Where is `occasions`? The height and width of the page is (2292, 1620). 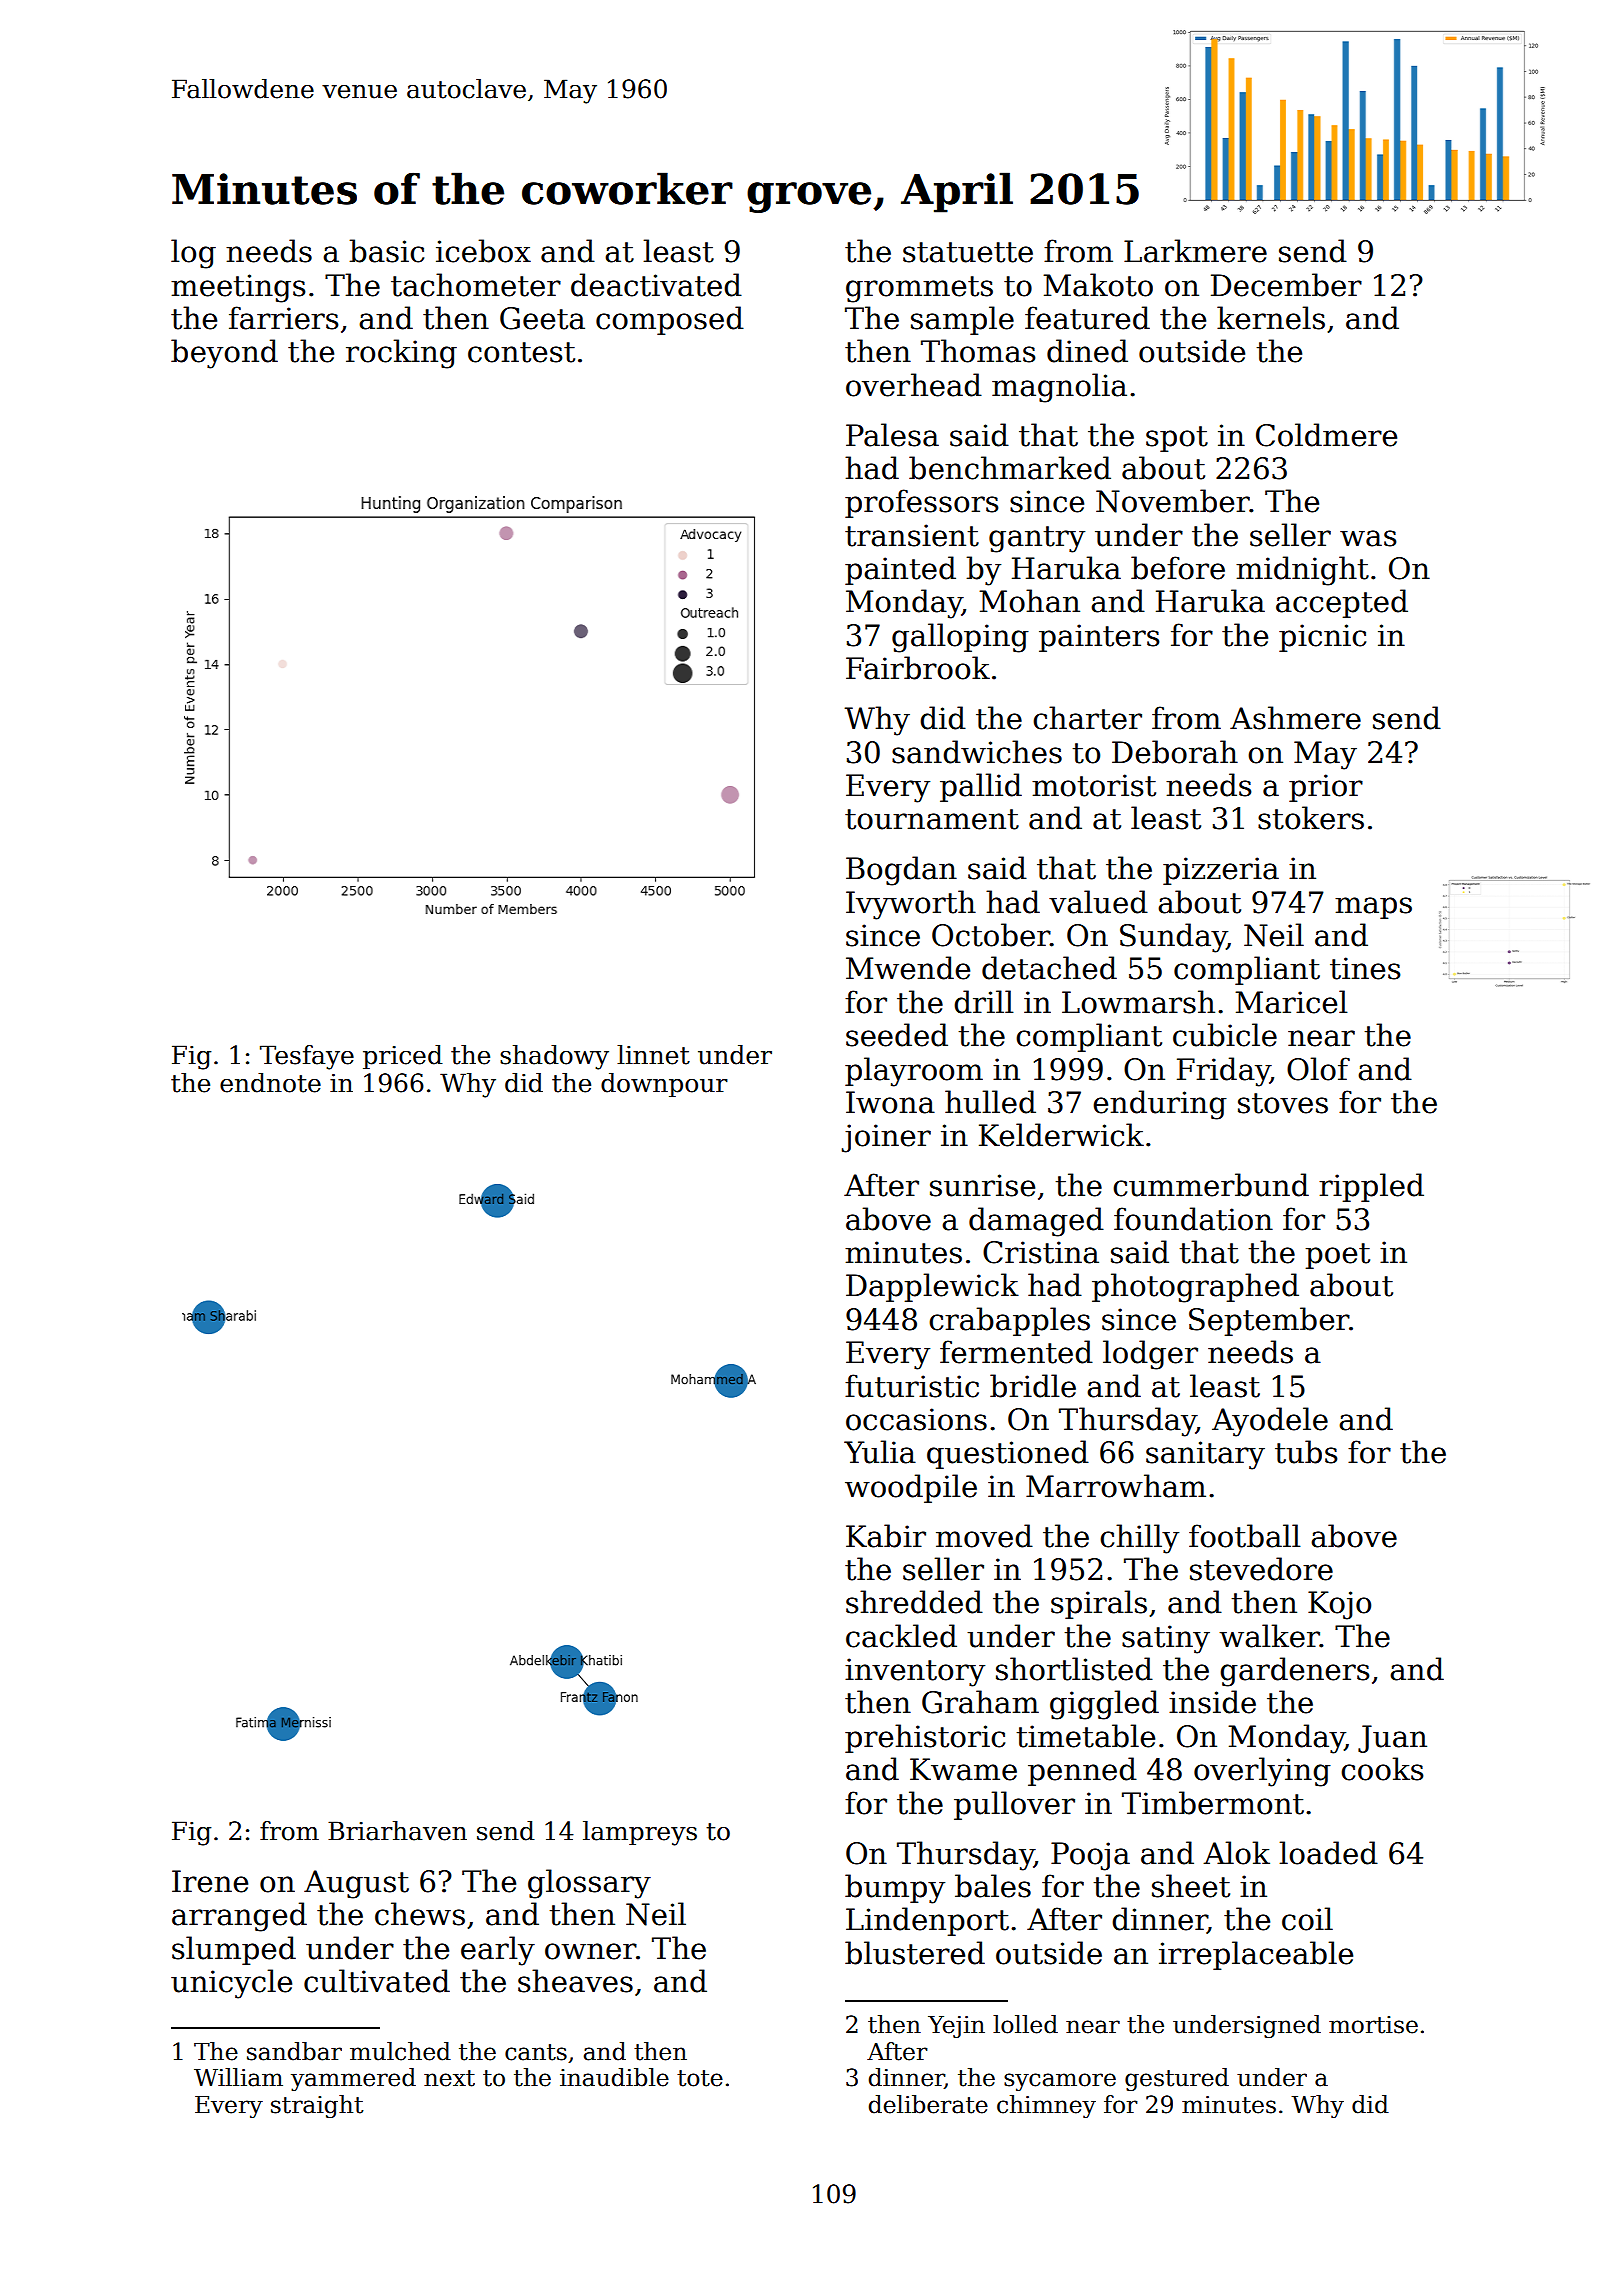
occasions is located at coordinates (916, 1419).
